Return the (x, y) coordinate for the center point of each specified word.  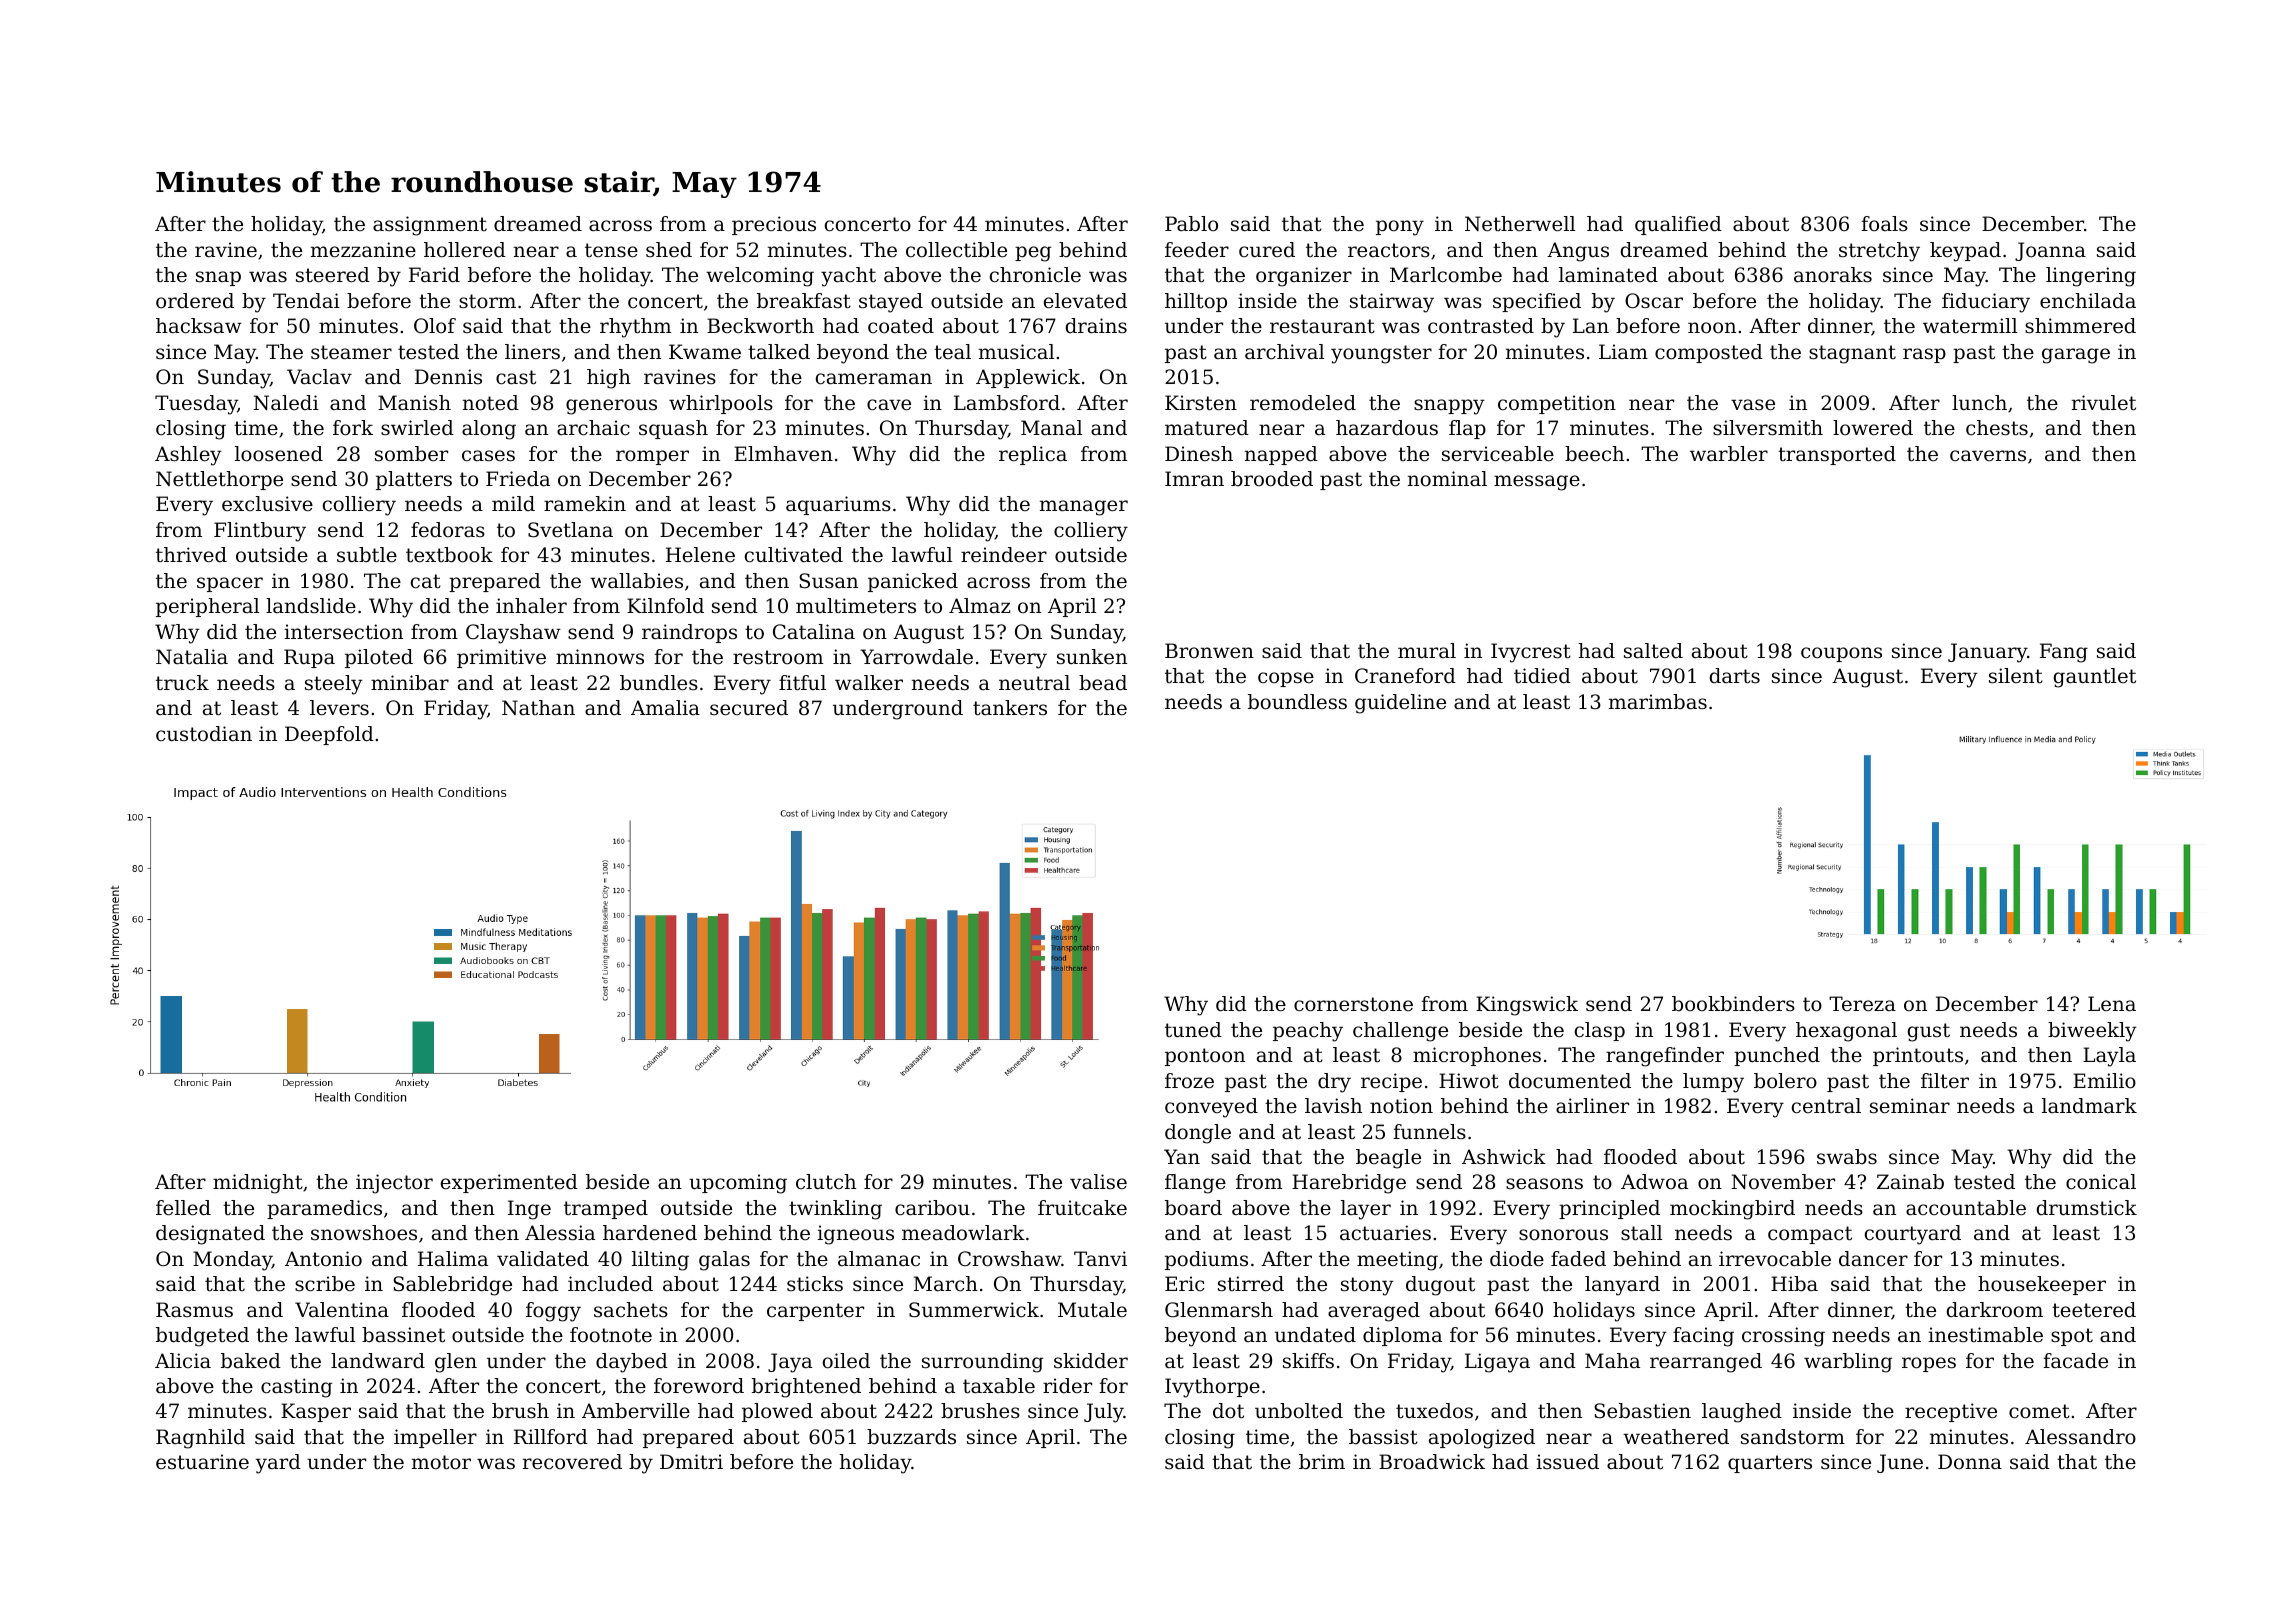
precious (774, 225)
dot (1228, 1411)
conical (2101, 1182)
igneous (855, 1235)
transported (1837, 455)
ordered (195, 301)
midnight (258, 1184)
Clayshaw (513, 634)
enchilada (2088, 301)
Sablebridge (452, 1286)
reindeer (1004, 555)
